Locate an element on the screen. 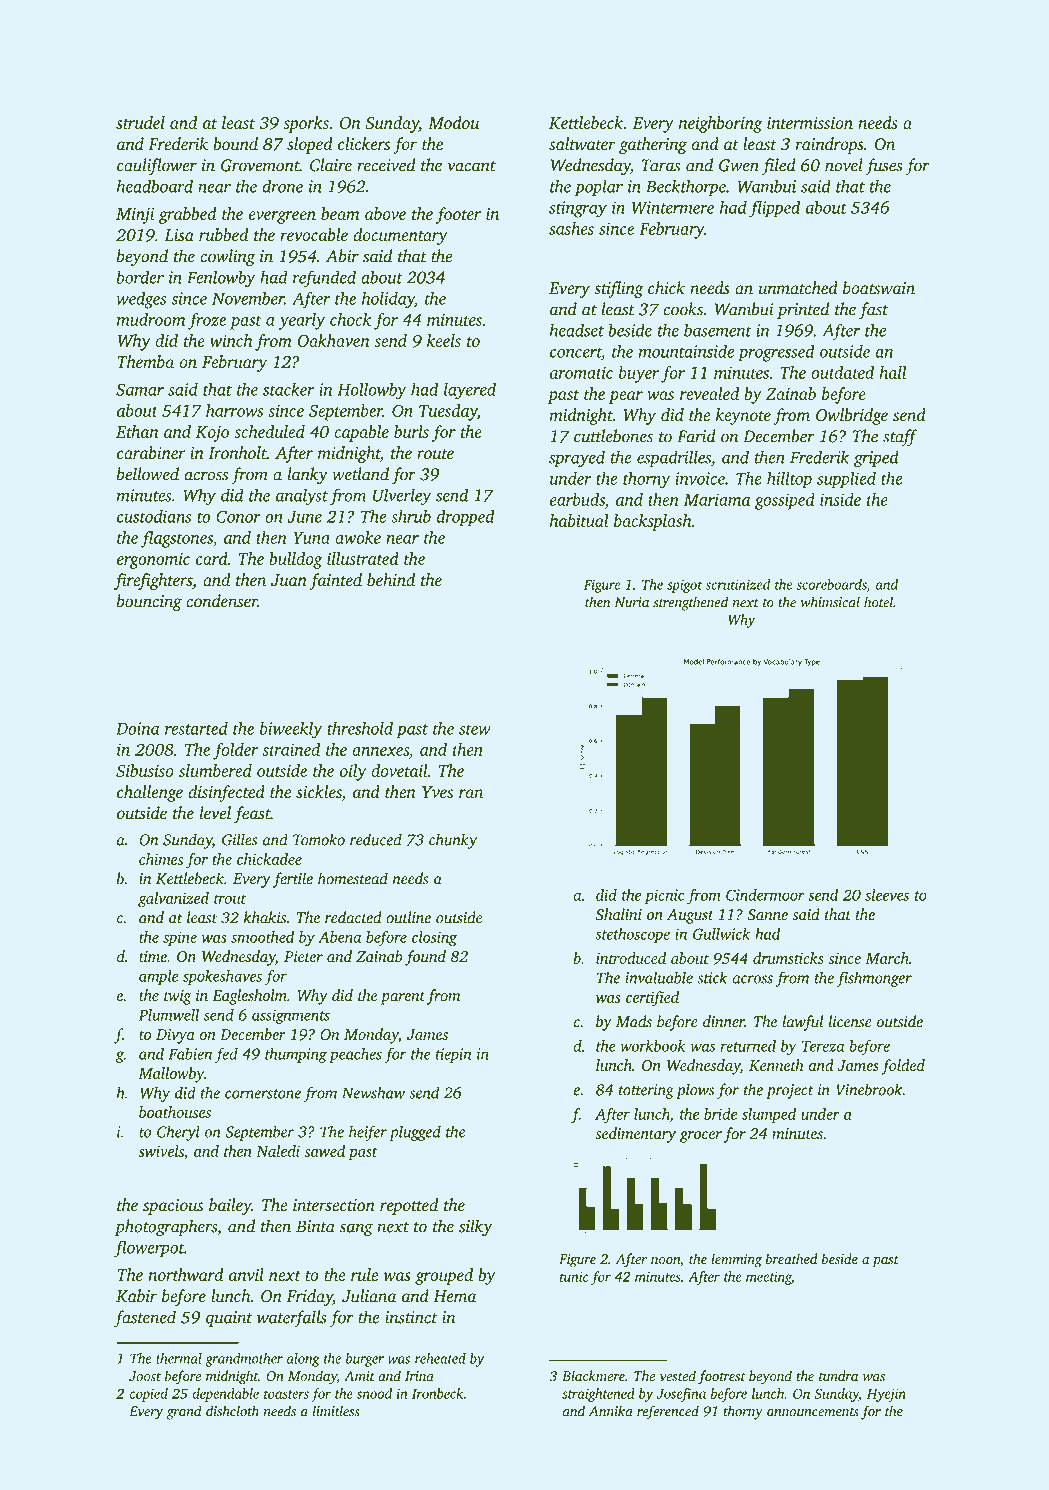 The width and height of the screenshot is (1049, 1490). basement is located at coordinates (718, 330).
